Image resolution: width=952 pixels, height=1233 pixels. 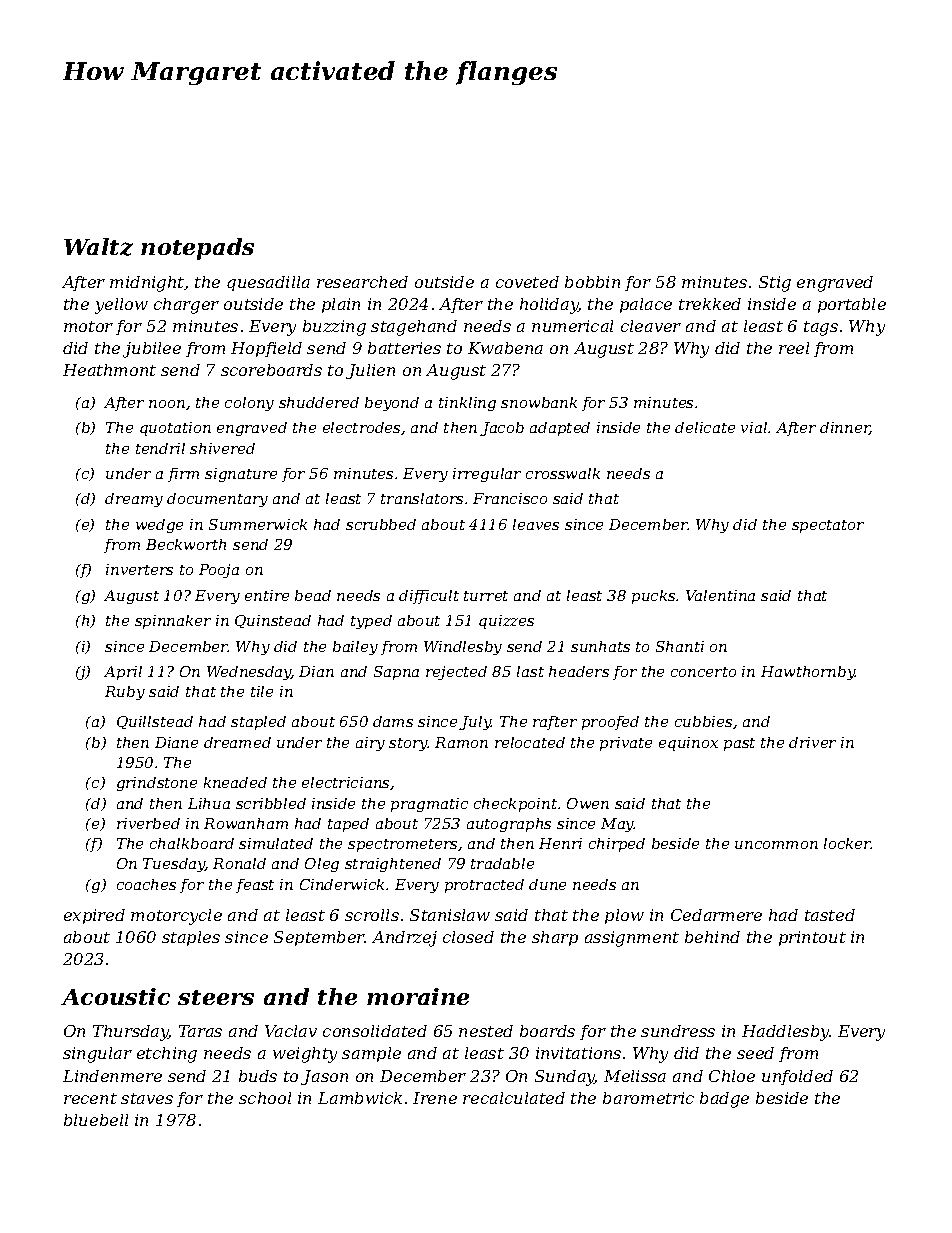 I want to click on July, so click(x=475, y=723).
